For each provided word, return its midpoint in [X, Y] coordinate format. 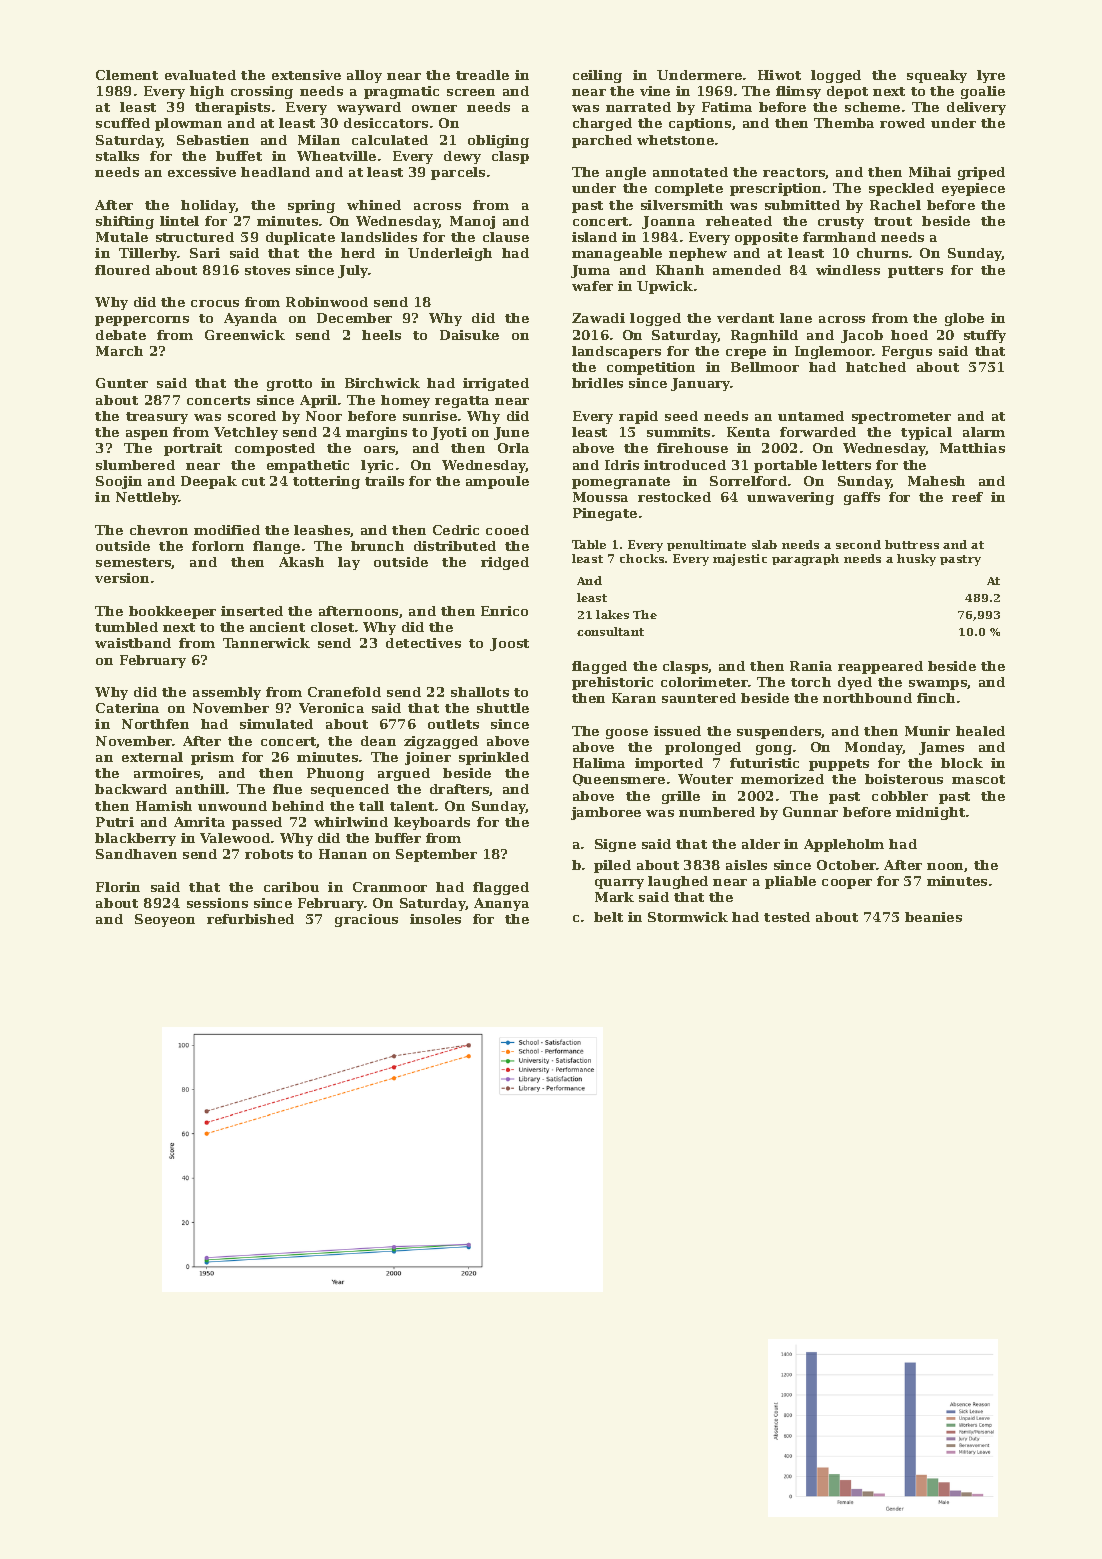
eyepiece [973, 189]
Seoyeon [165, 920]
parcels [458, 173]
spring [311, 206]
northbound [867, 698]
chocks [642, 558]
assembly [227, 693]
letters [846, 465]
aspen [147, 435]
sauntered [699, 698]
